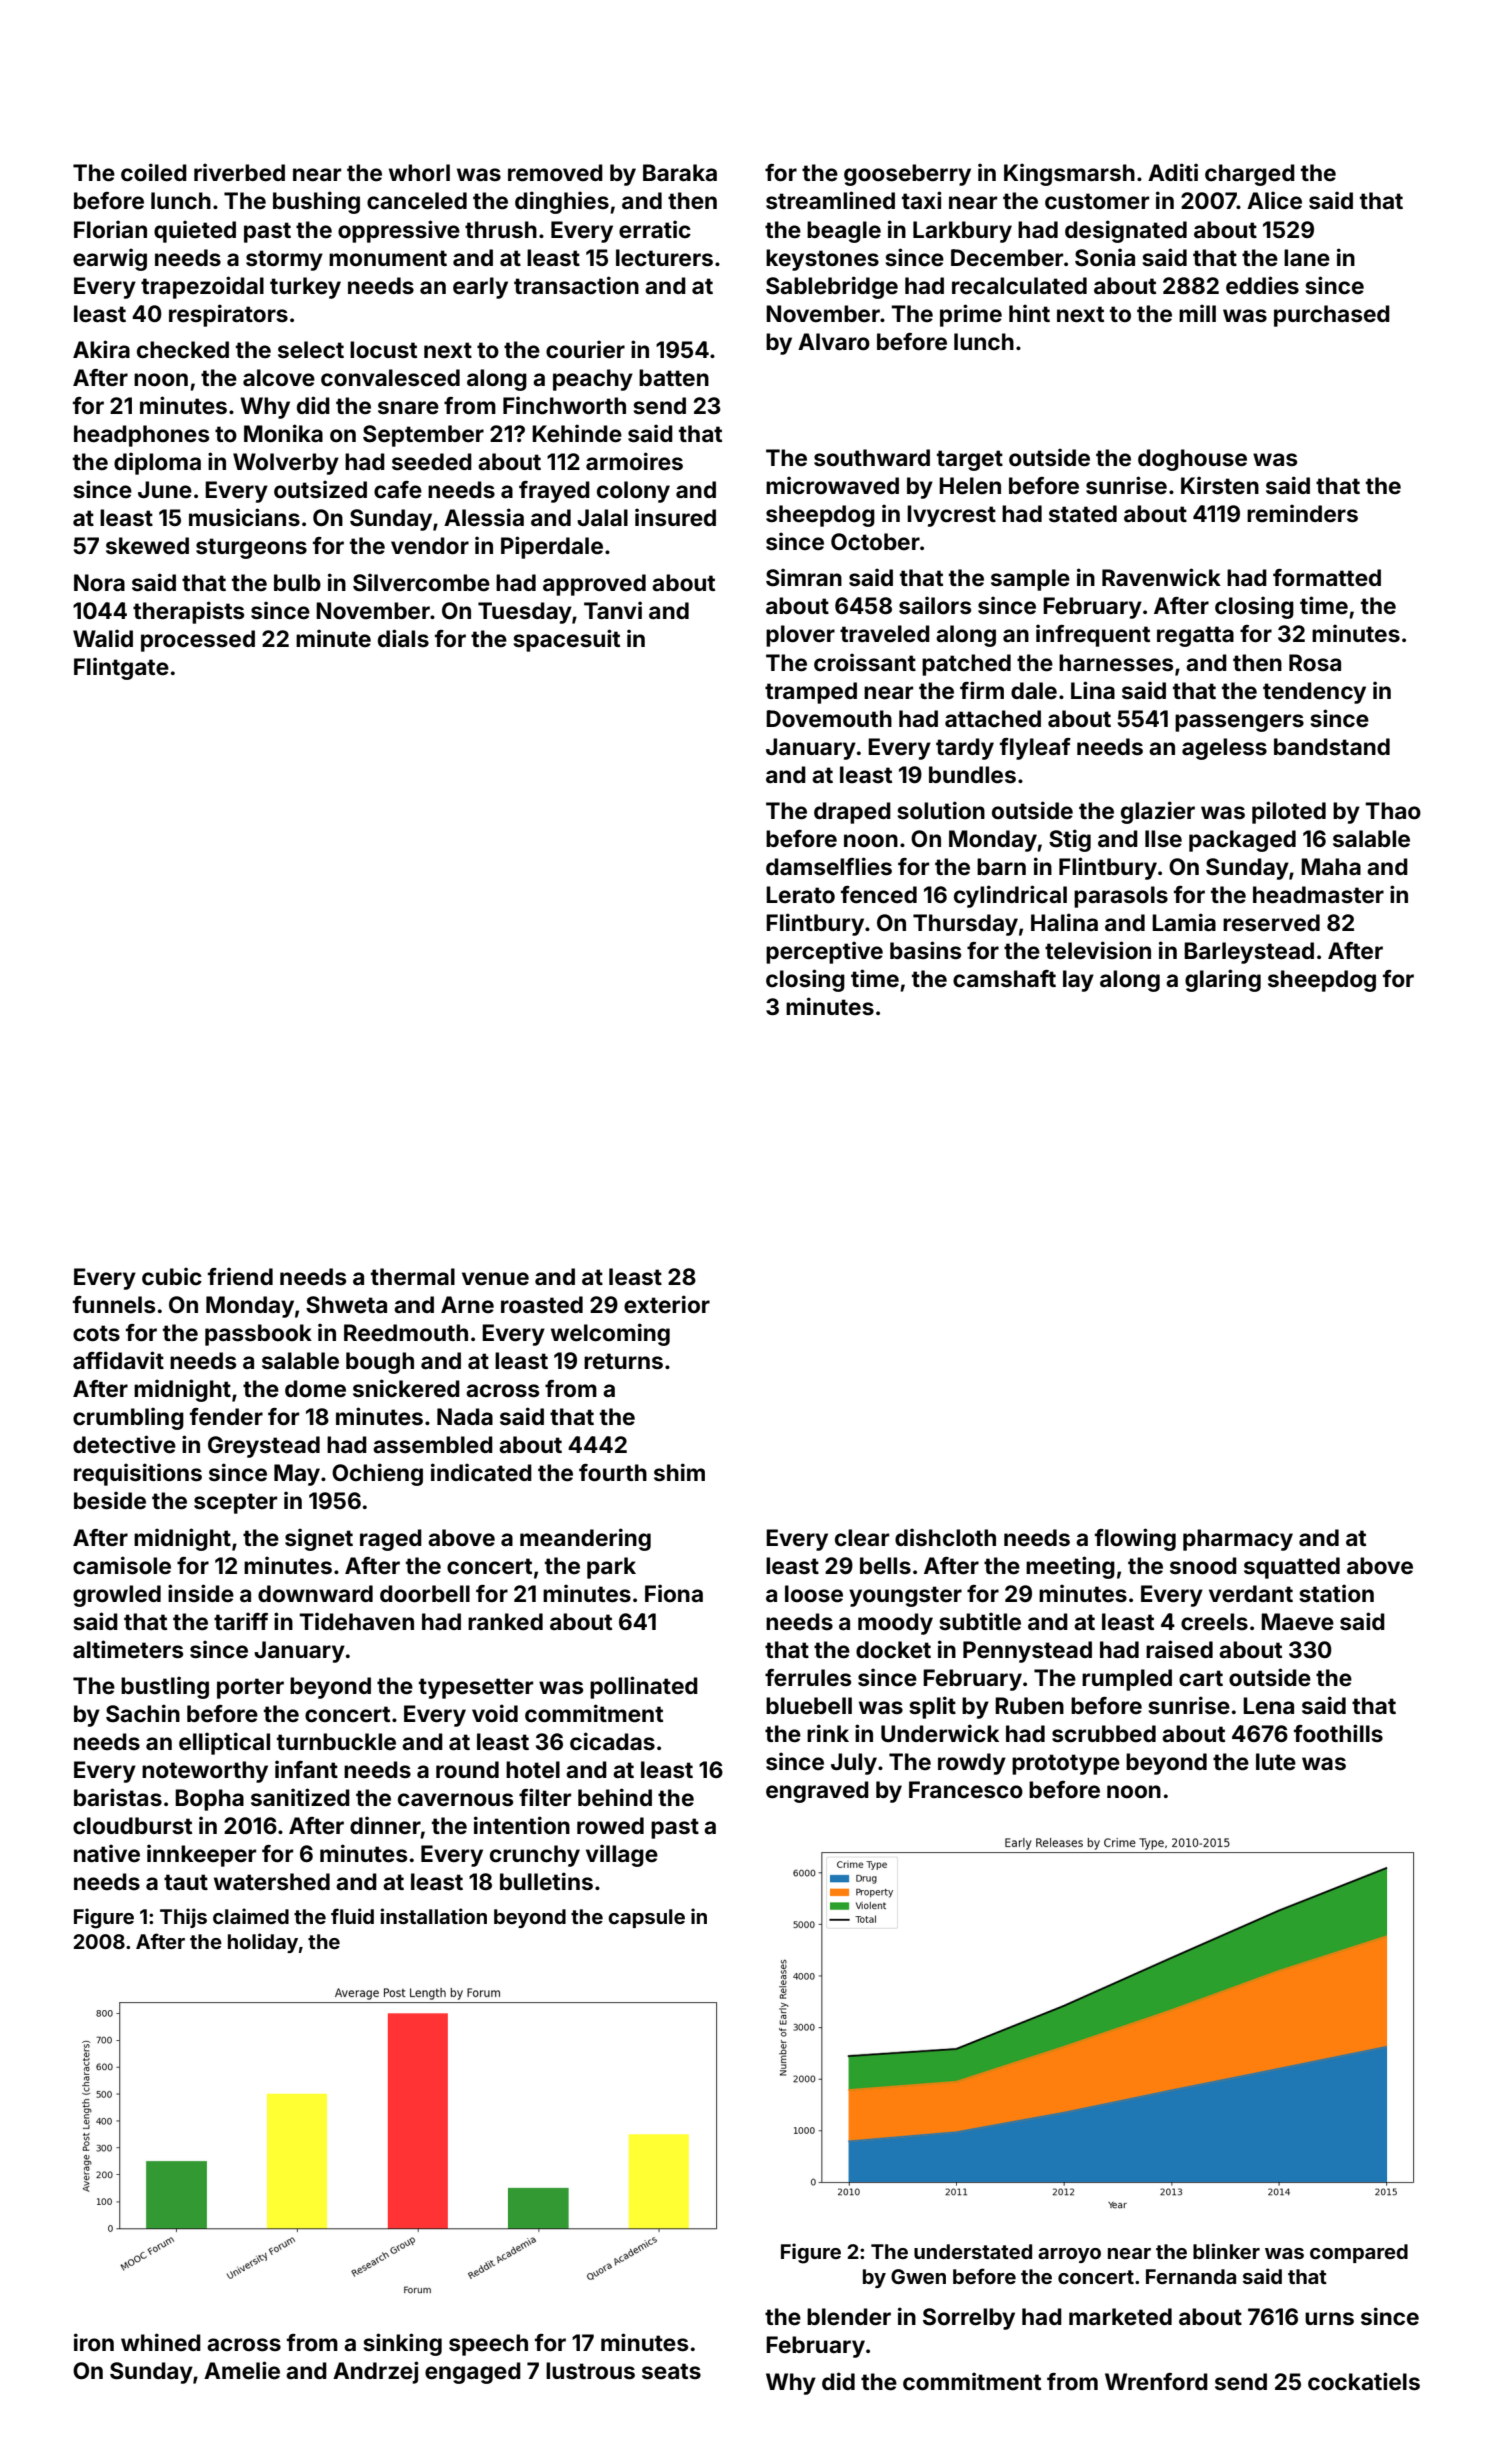  What do you see at coordinates (154, 172) in the page?
I see `coiled` at bounding box center [154, 172].
